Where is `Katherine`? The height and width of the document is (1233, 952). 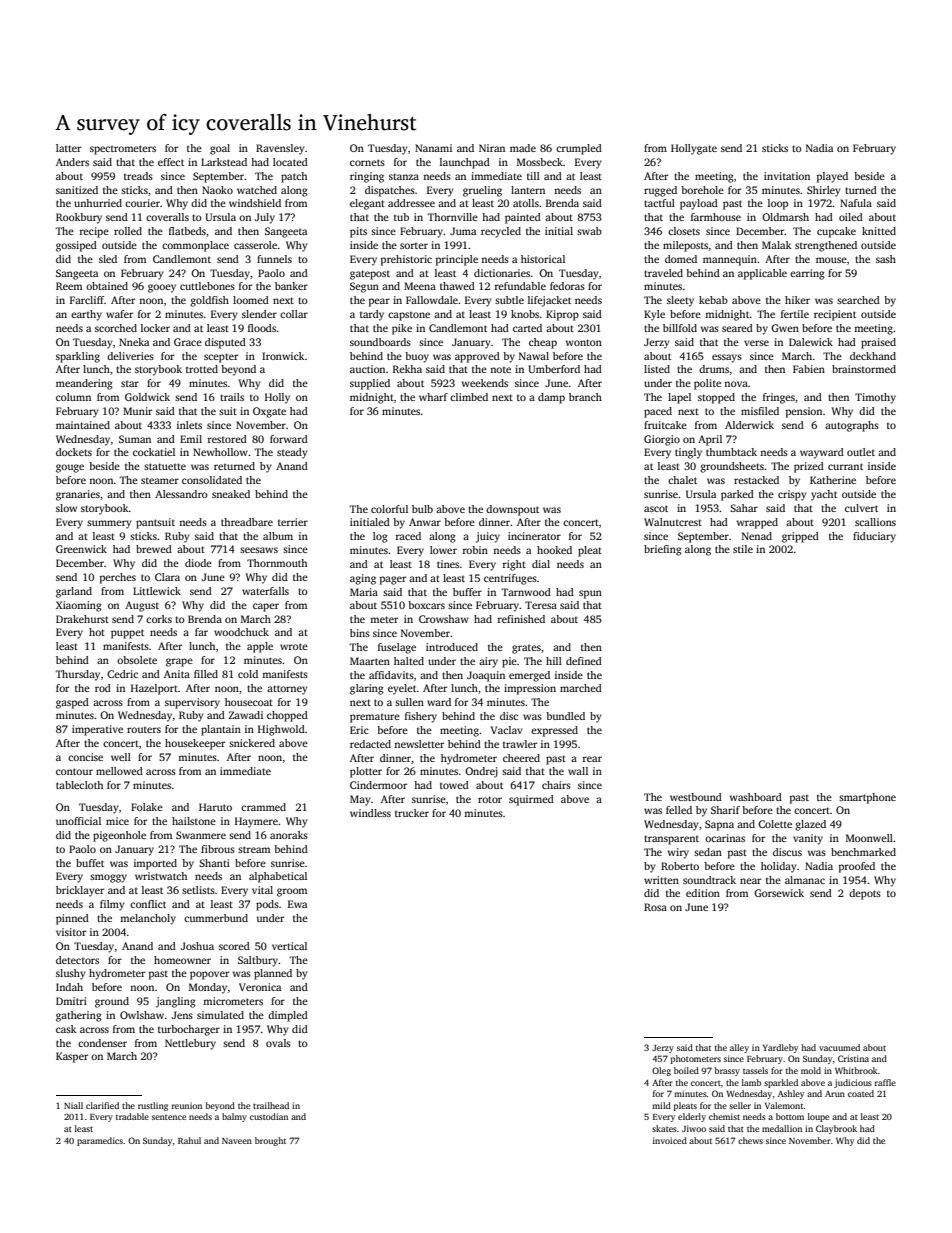 Katherine is located at coordinates (833, 480).
